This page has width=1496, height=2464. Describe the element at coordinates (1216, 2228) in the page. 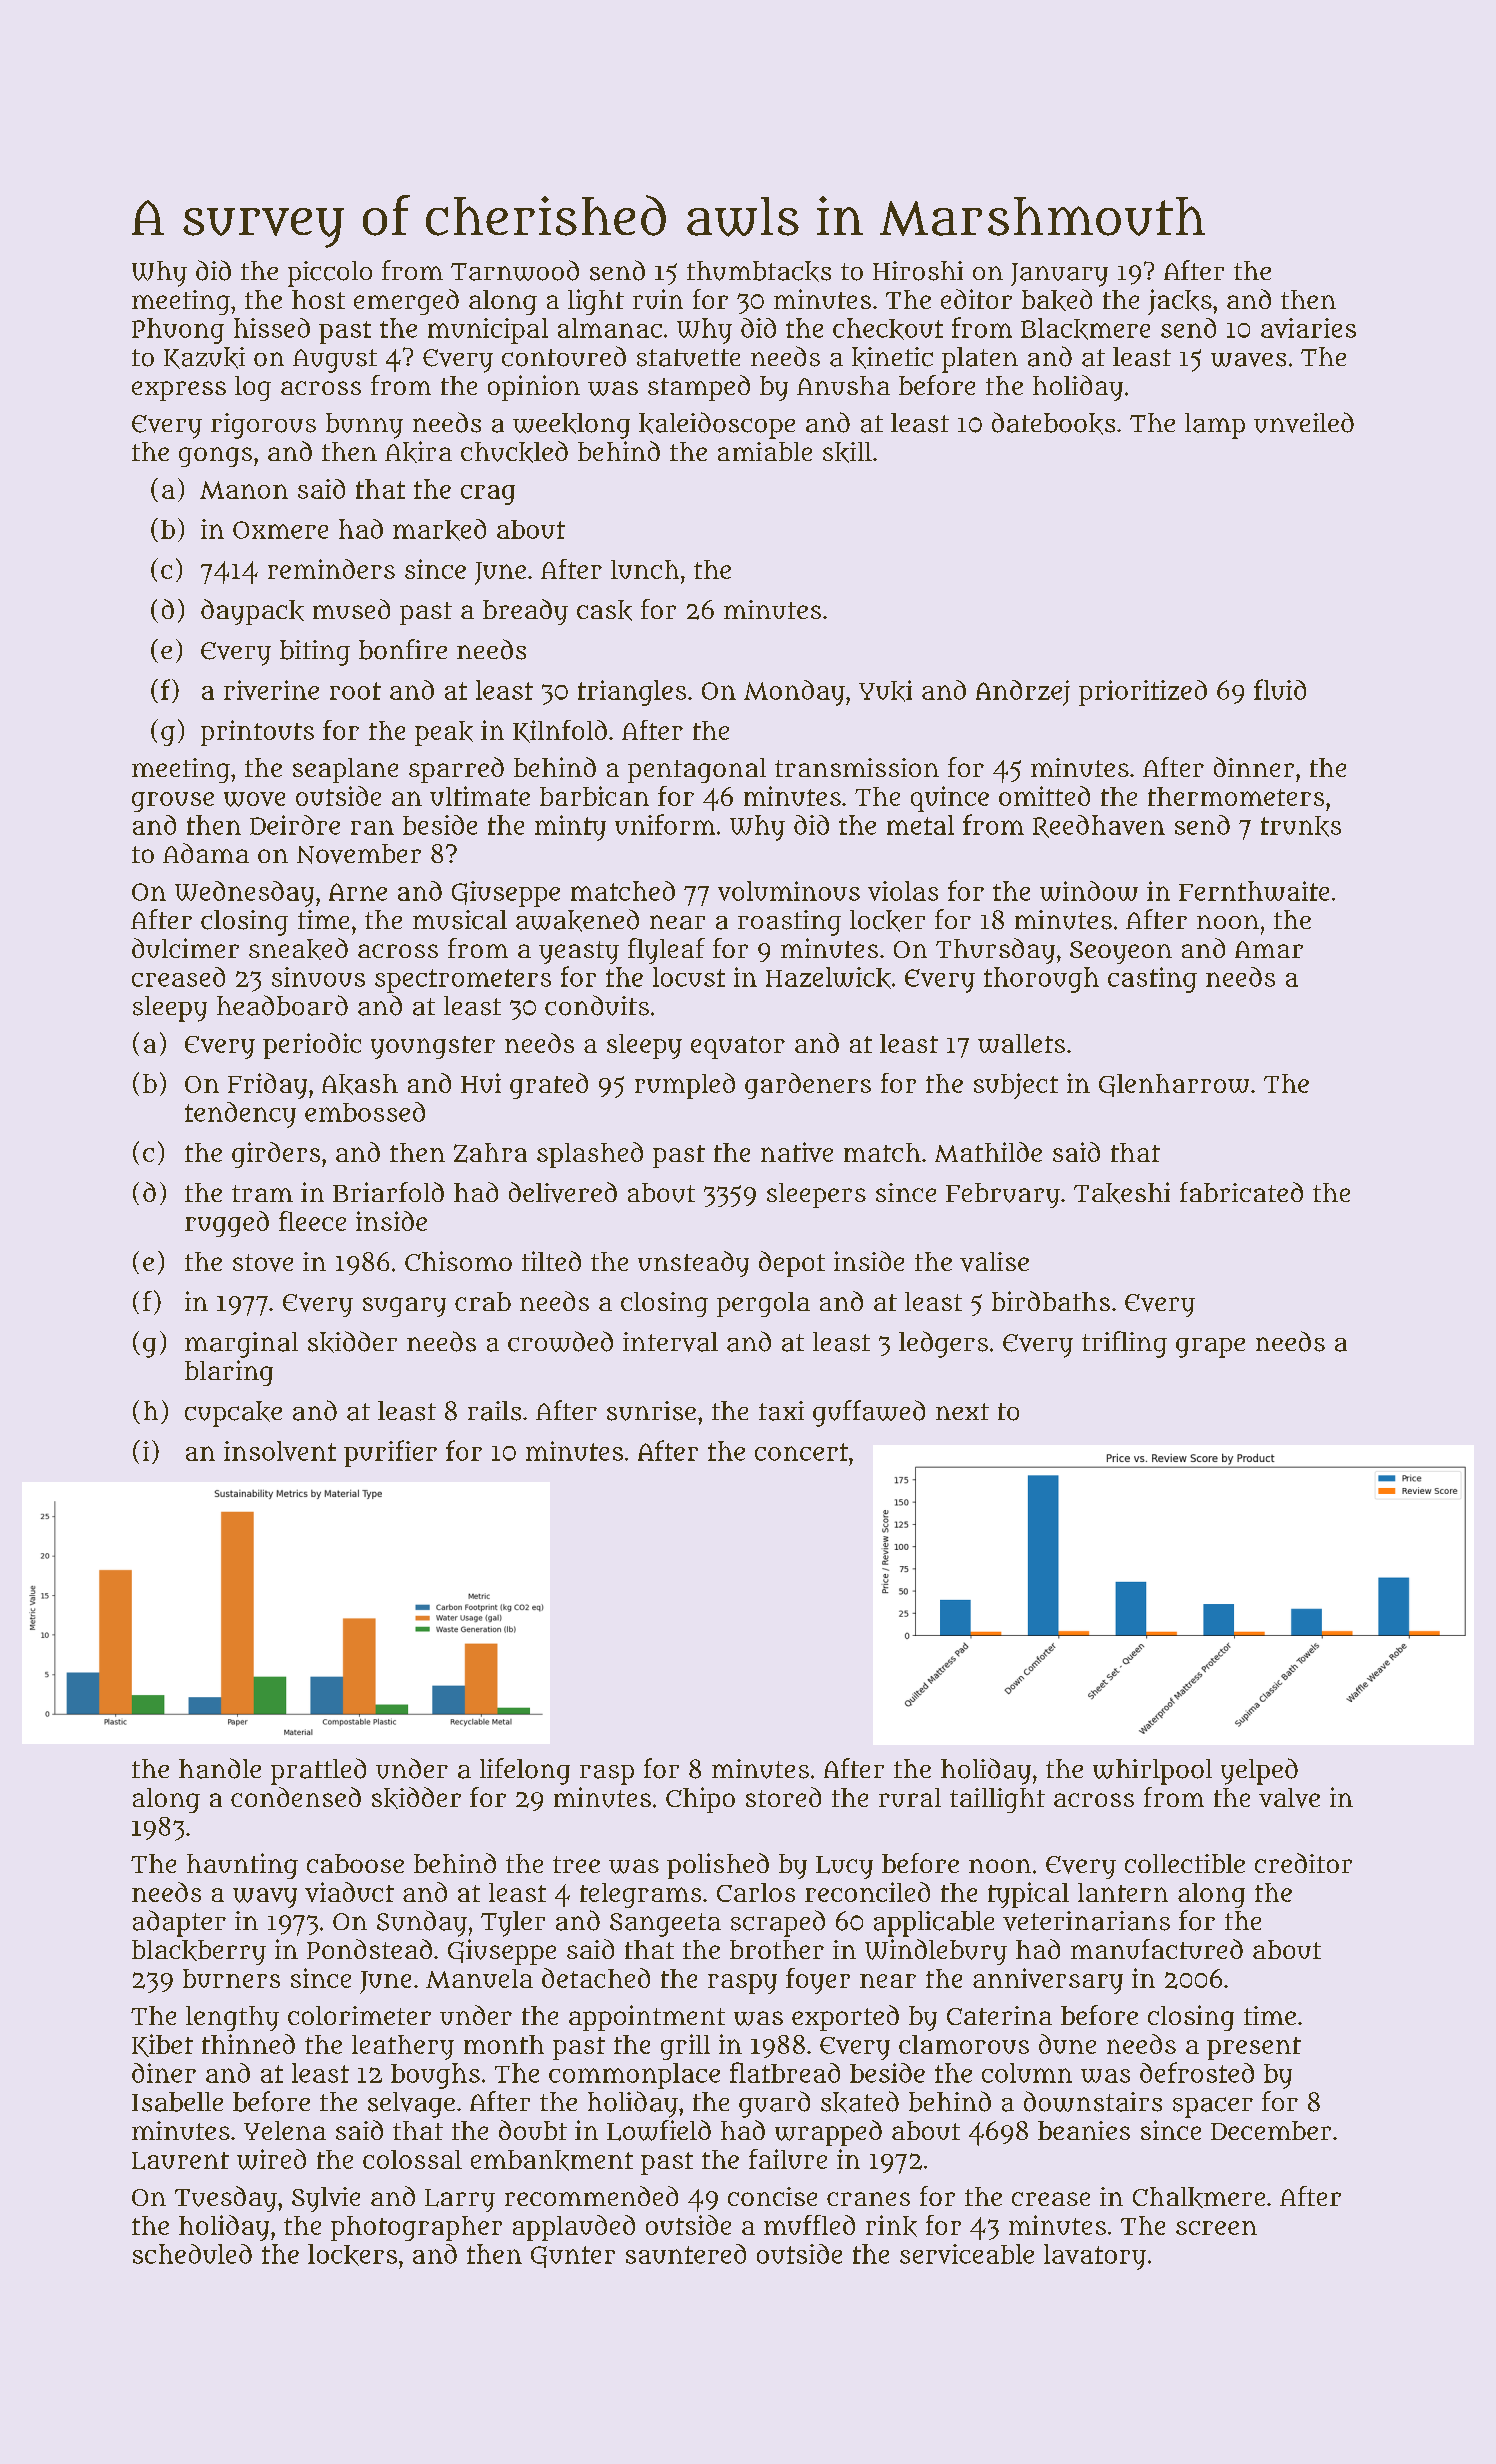

I see `screen` at that location.
